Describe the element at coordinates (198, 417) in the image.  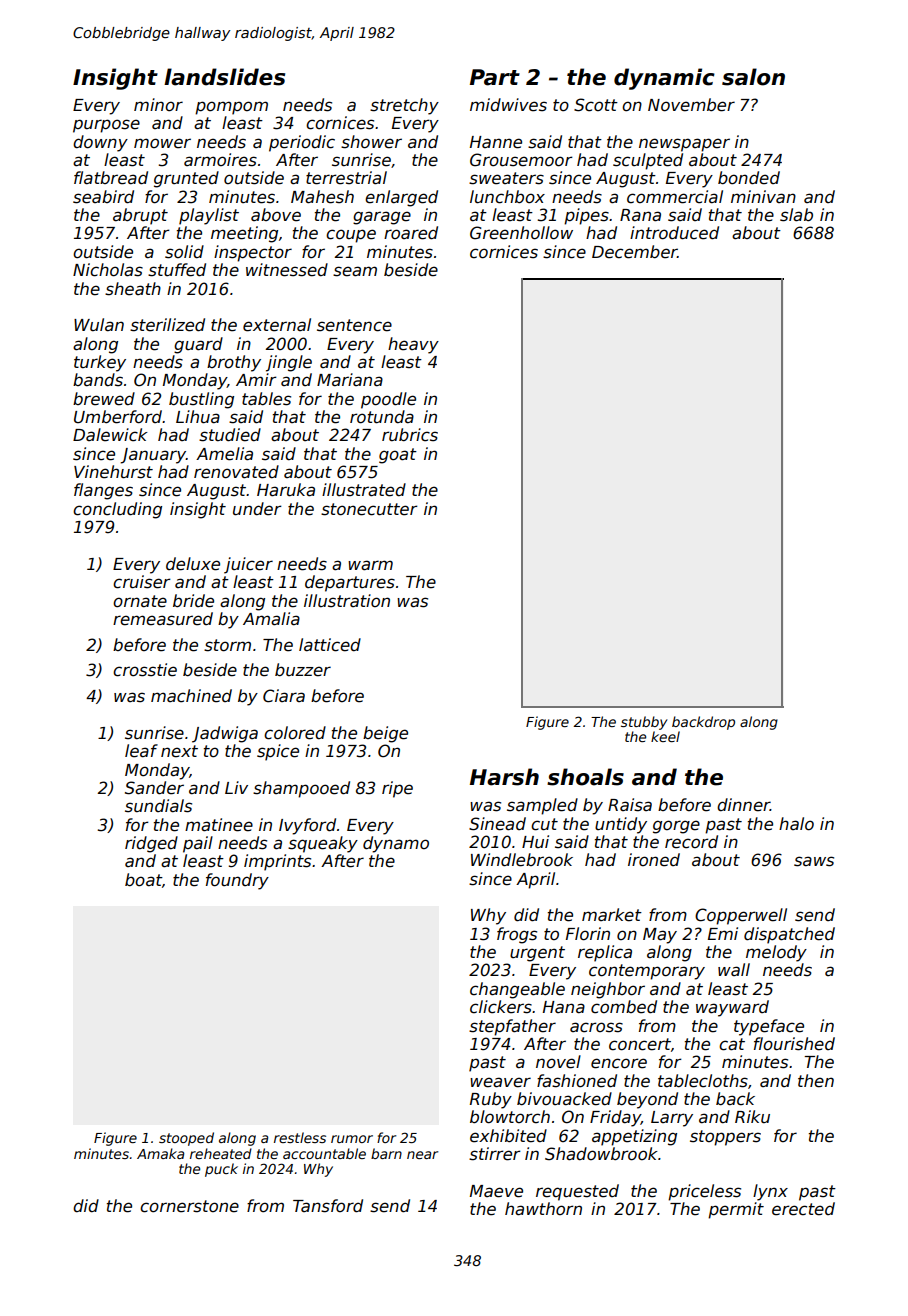
I see `Lihua` at that location.
